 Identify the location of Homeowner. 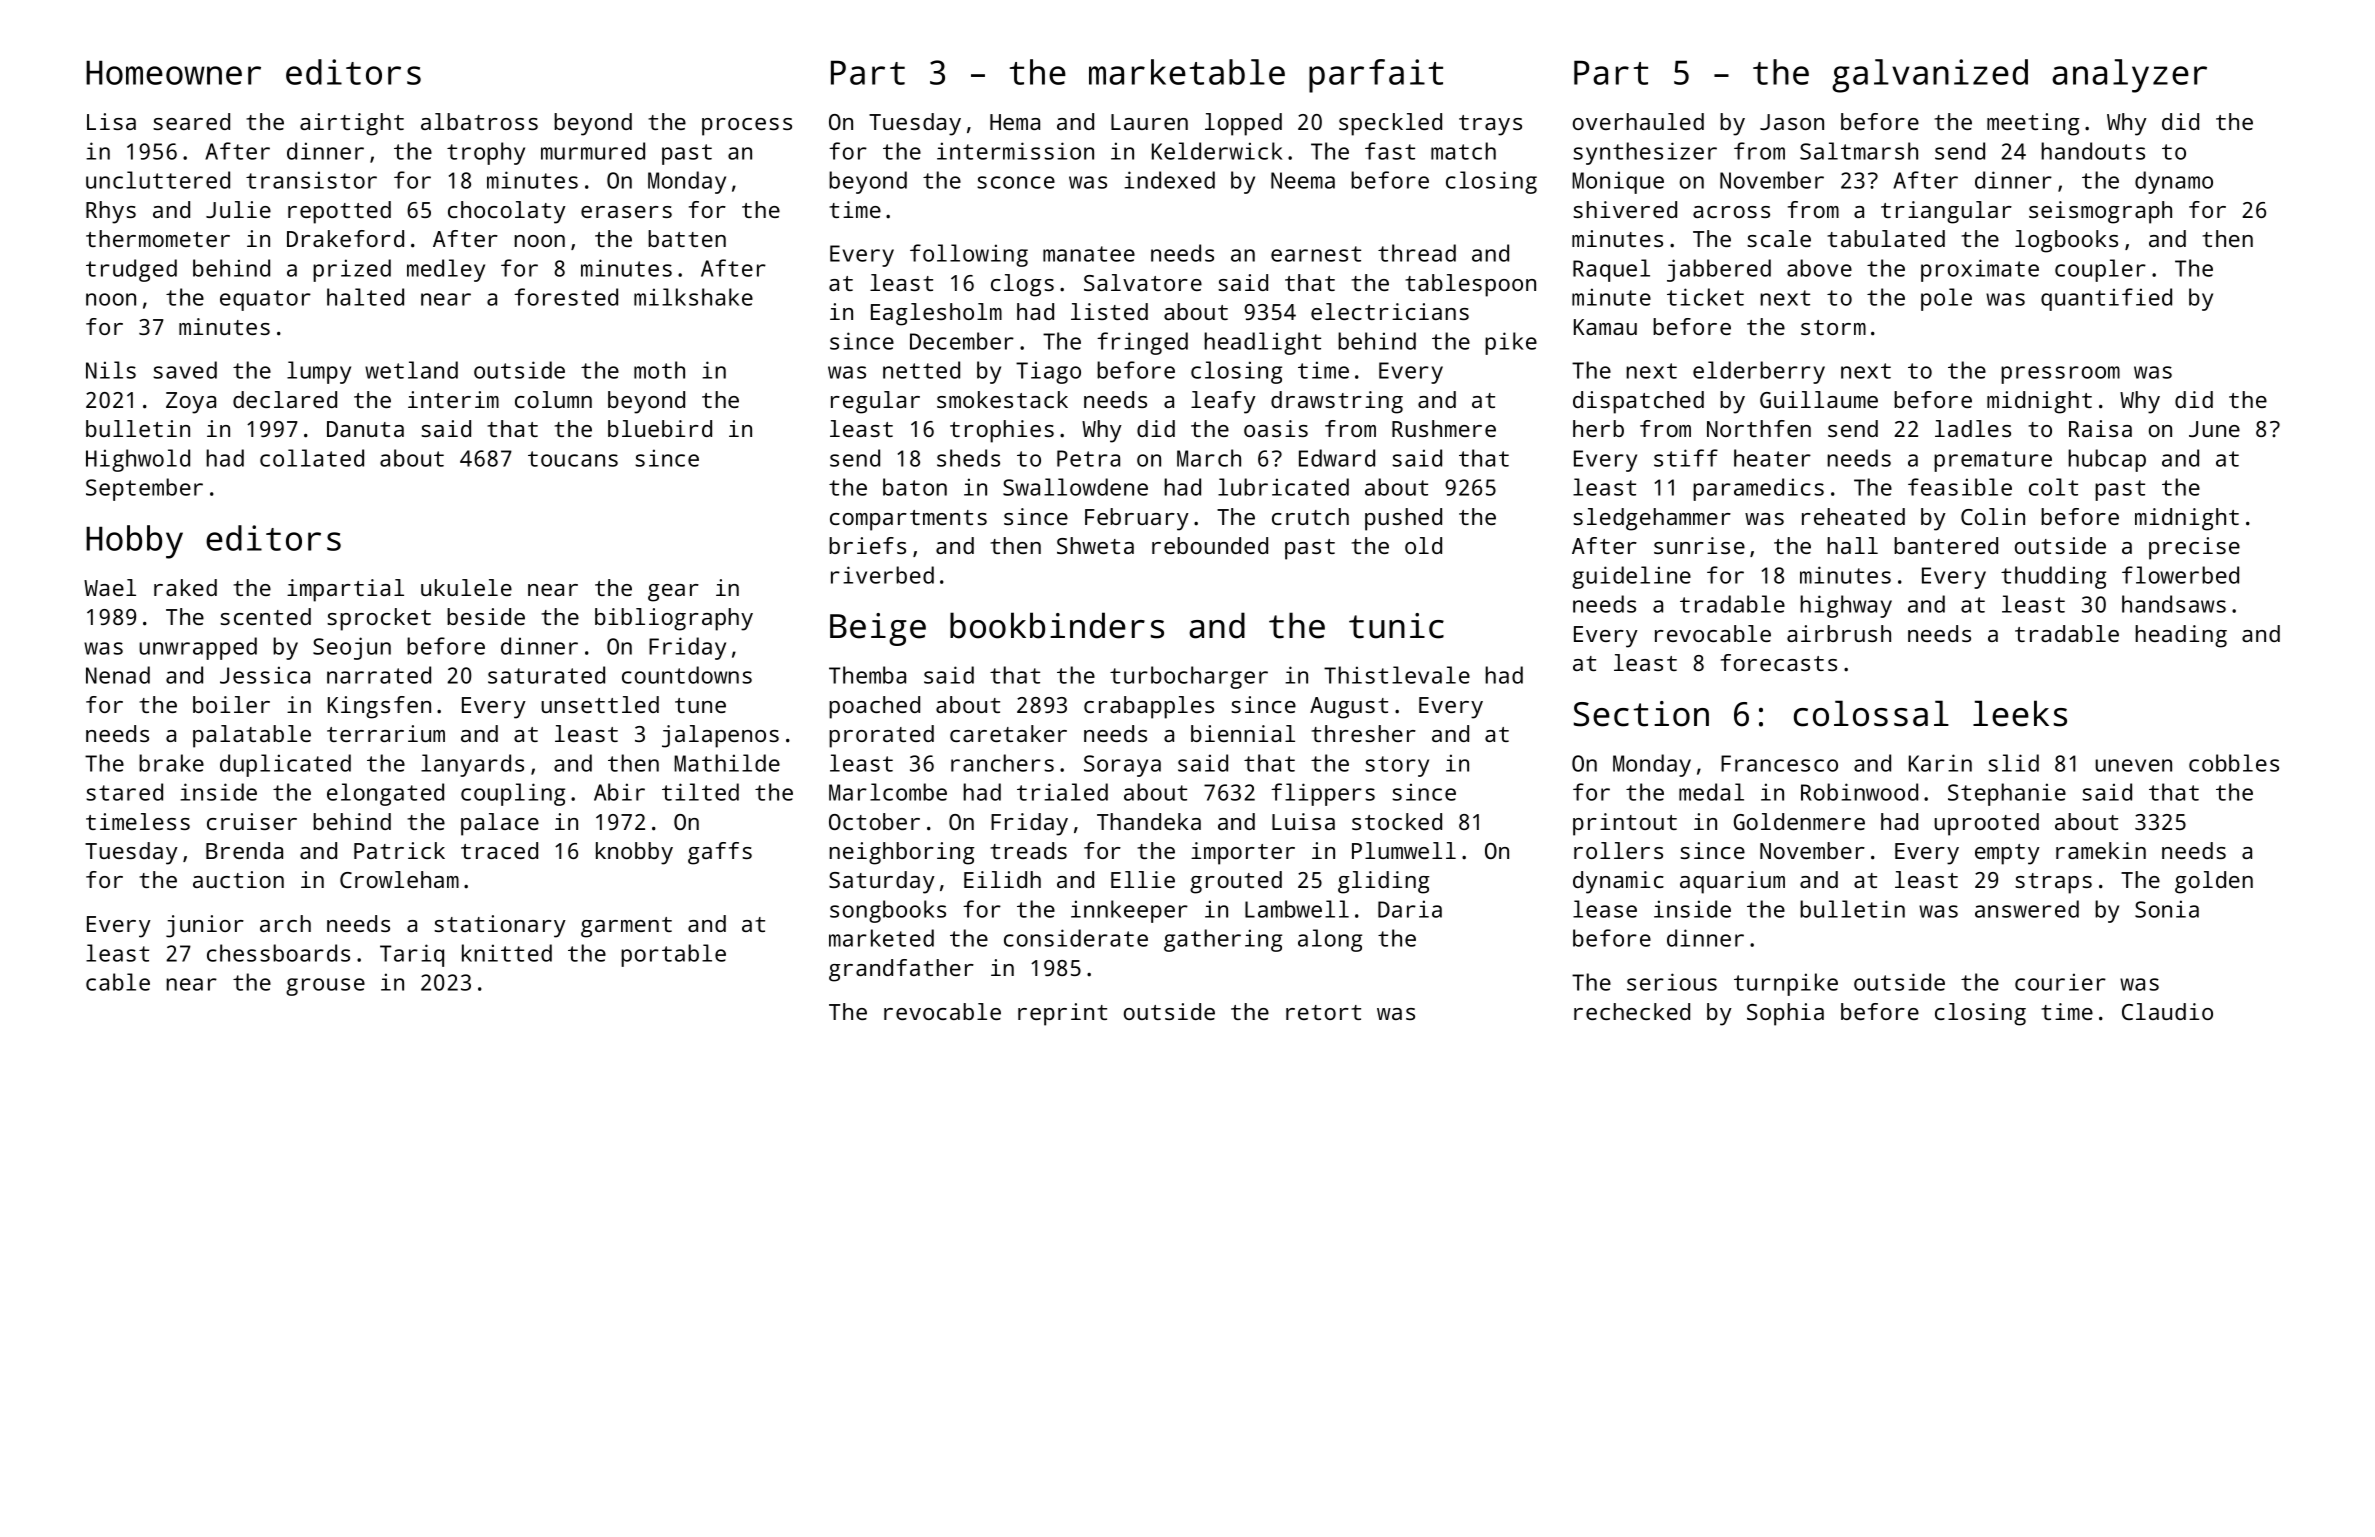
(173, 73).
